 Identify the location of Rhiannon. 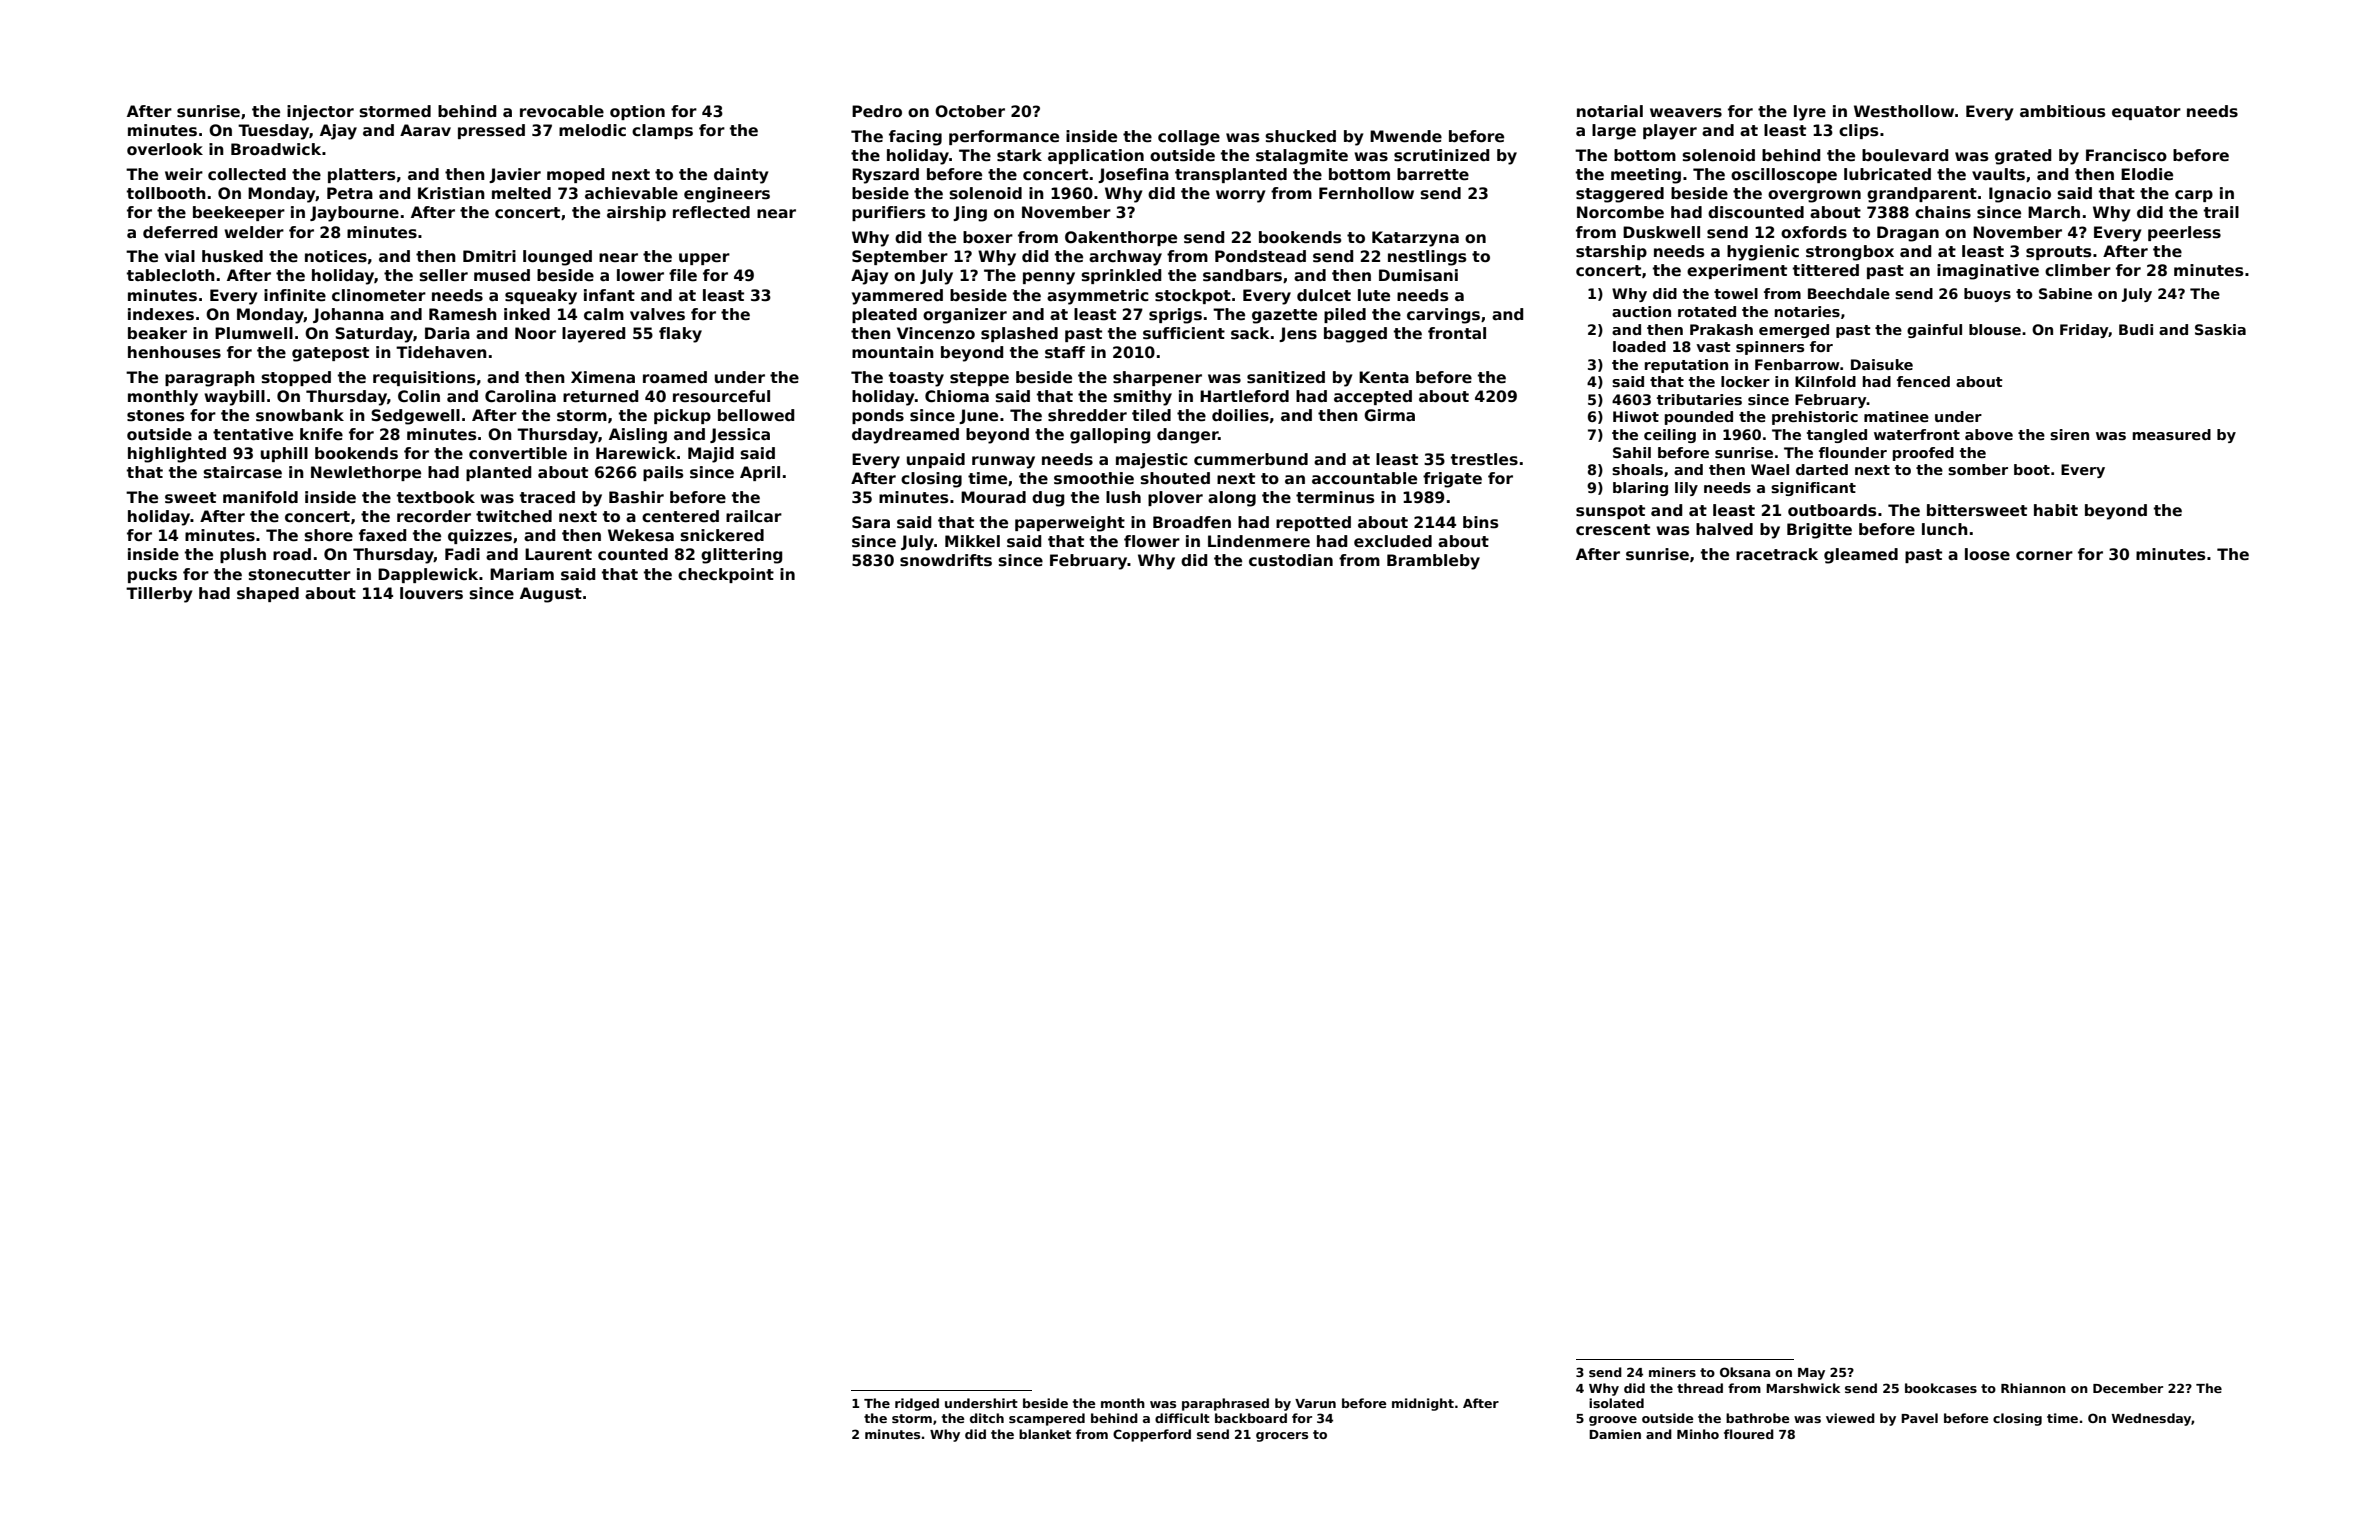
(2033, 1388).
